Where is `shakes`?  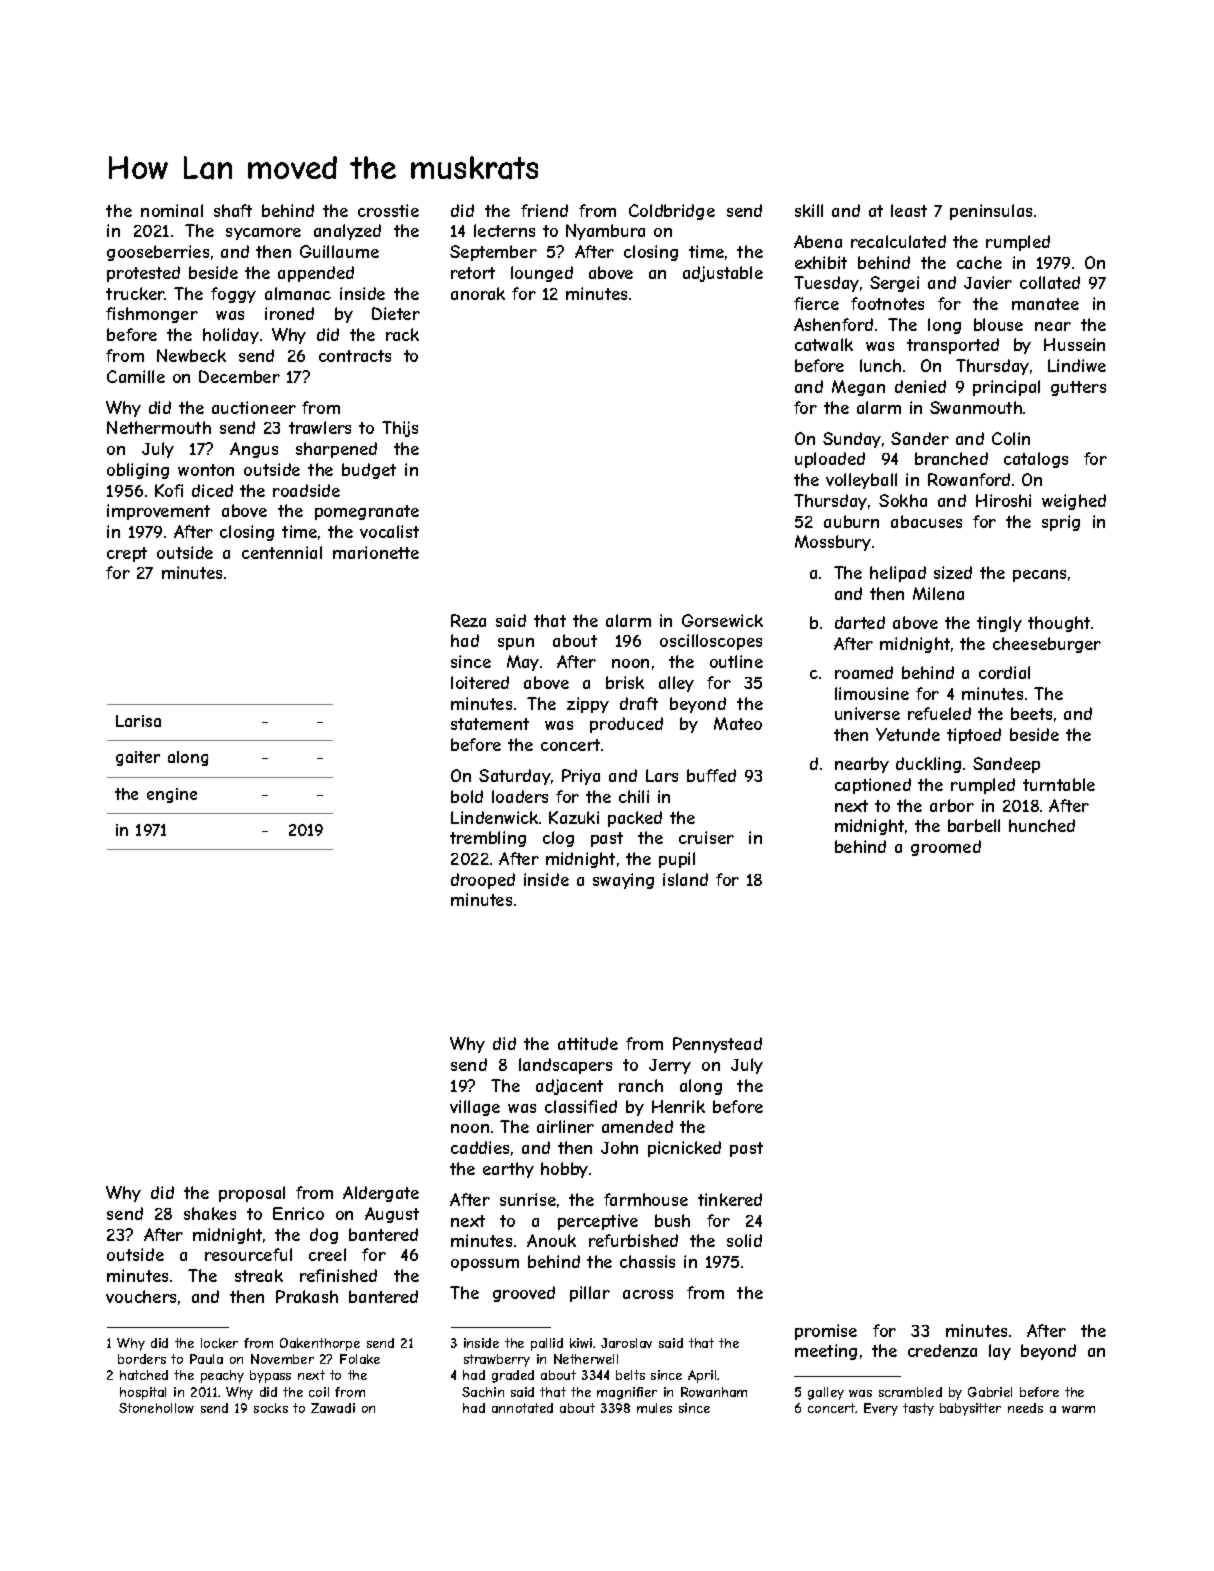
shakes is located at coordinates (210, 1213).
